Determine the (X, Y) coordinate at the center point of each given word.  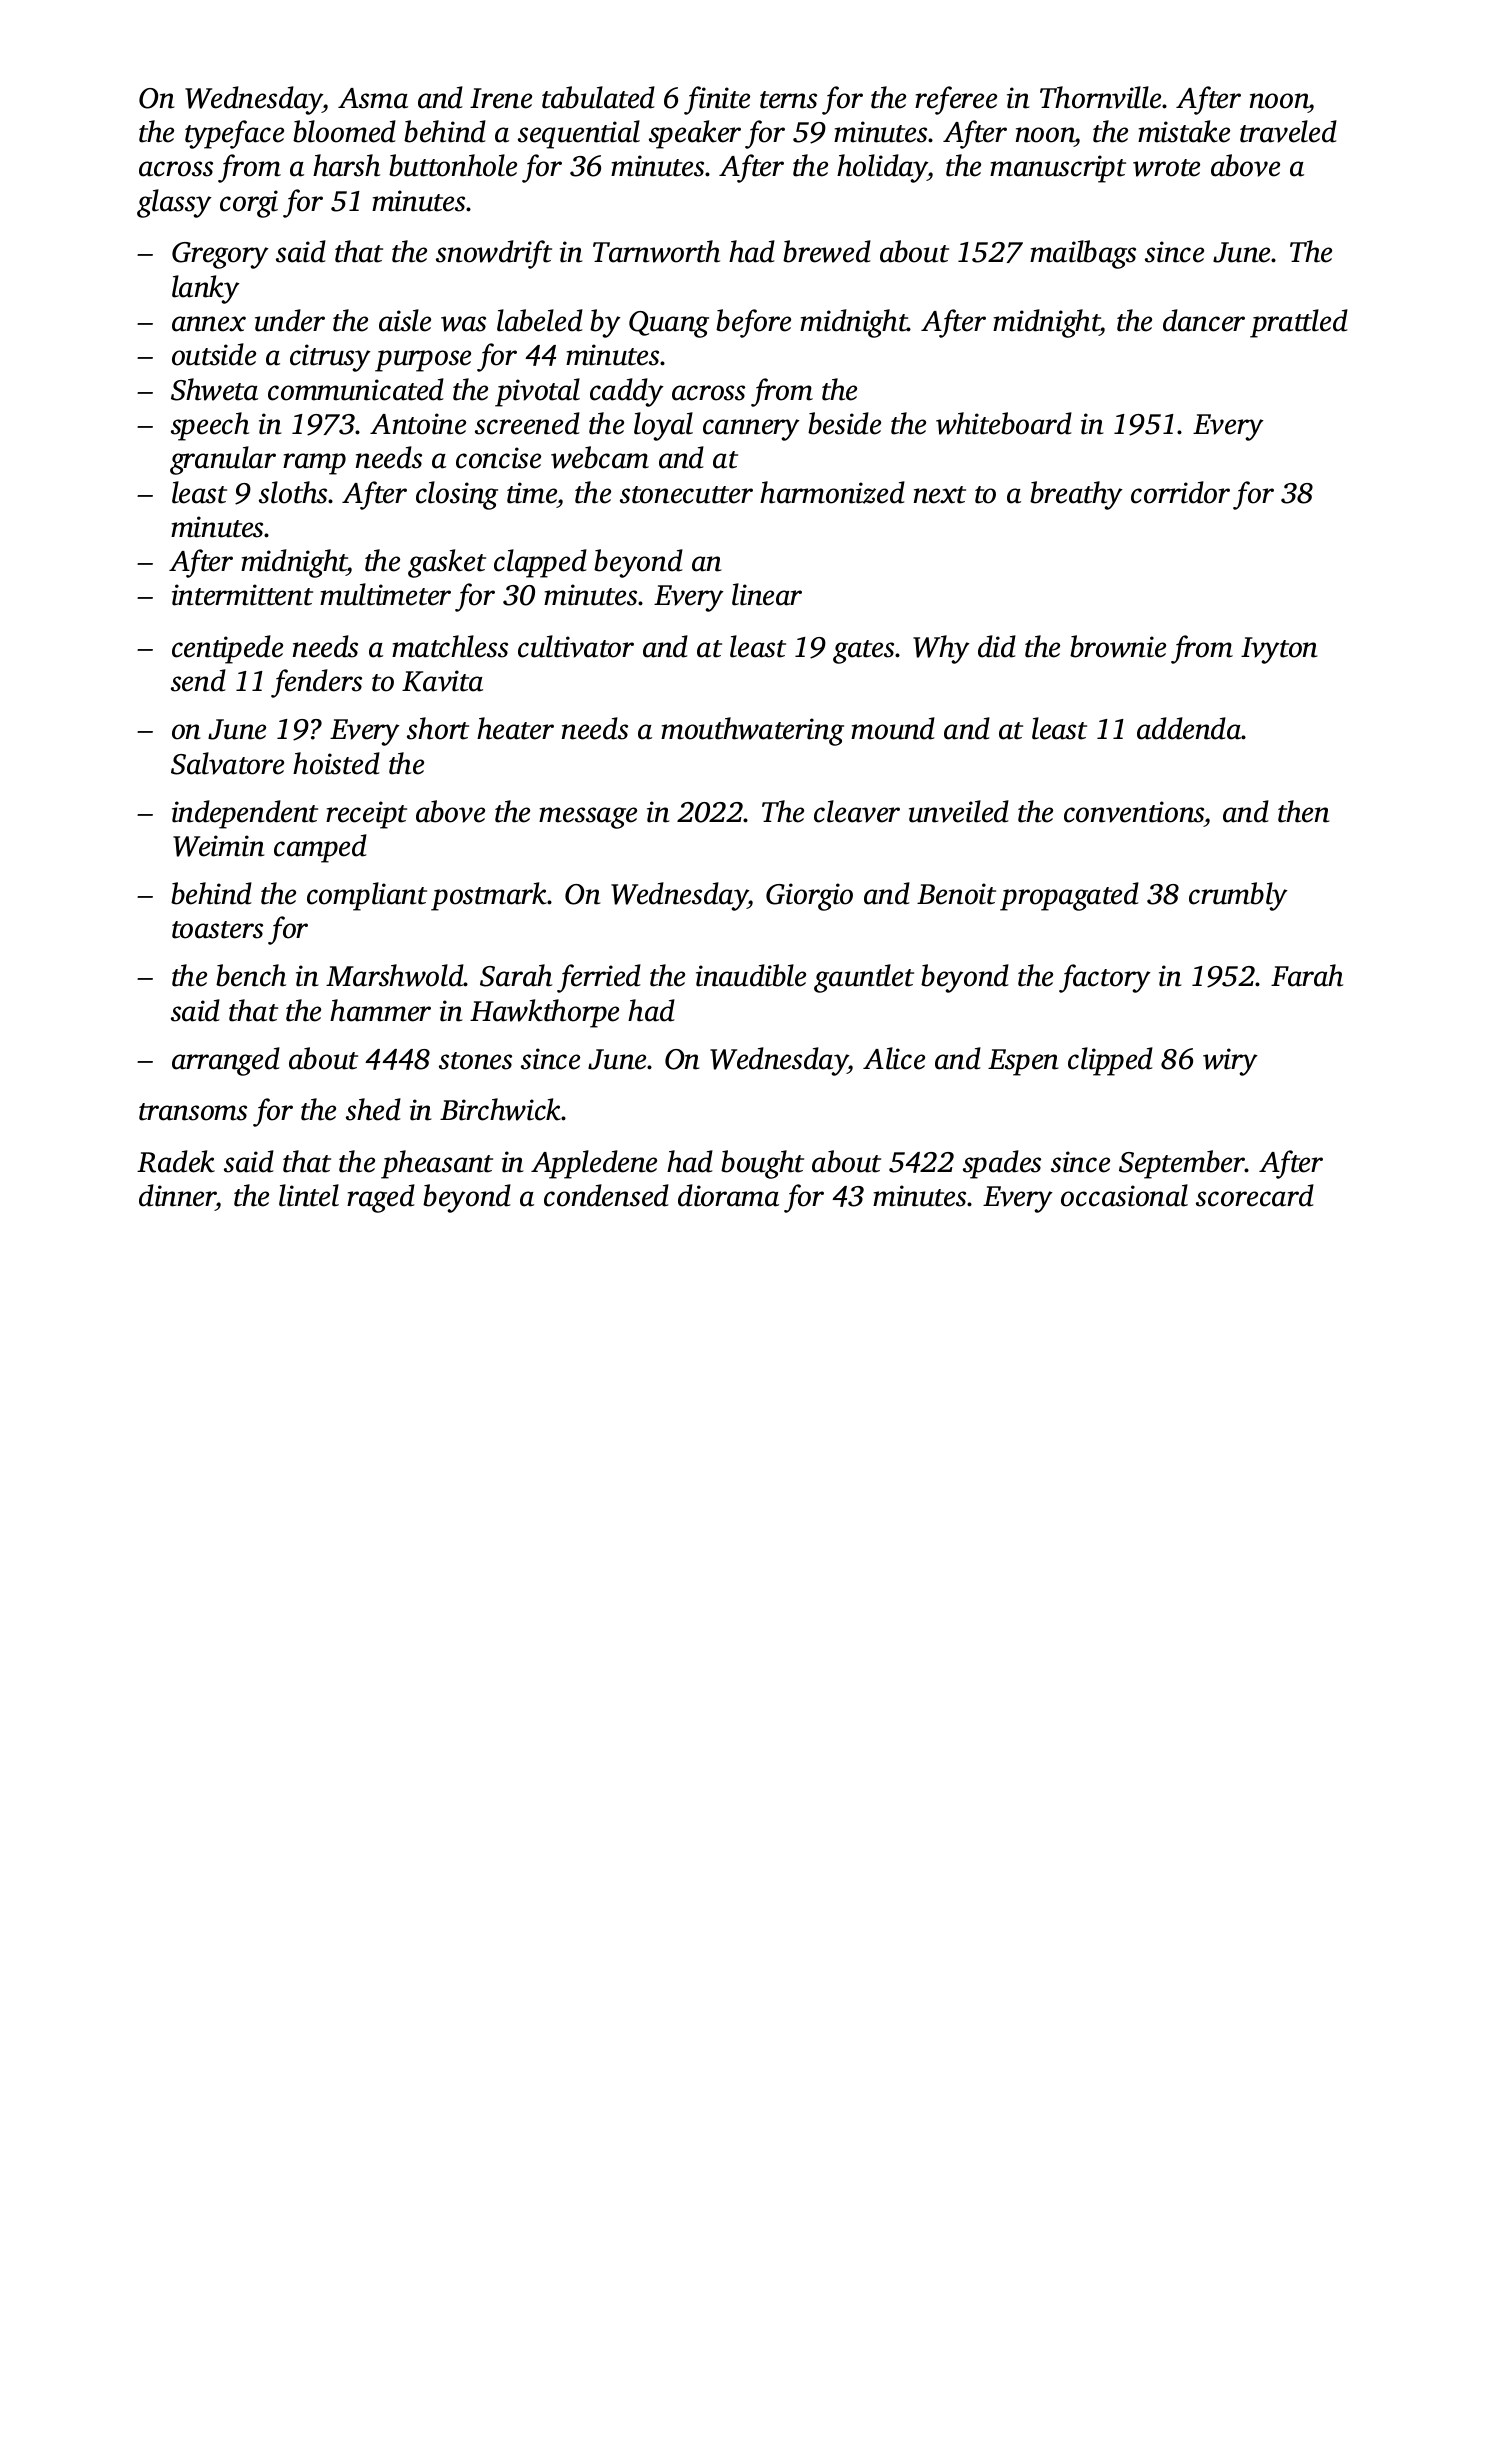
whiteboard (1004, 423)
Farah (1307, 975)
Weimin (218, 846)
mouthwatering (752, 731)
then (1303, 811)
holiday (882, 168)
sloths (293, 492)
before (753, 323)
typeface (234, 134)
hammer (380, 1010)
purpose (423, 361)
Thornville (1100, 97)
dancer (1204, 320)
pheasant (437, 1164)
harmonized (832, 492)
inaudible (751, 975)
